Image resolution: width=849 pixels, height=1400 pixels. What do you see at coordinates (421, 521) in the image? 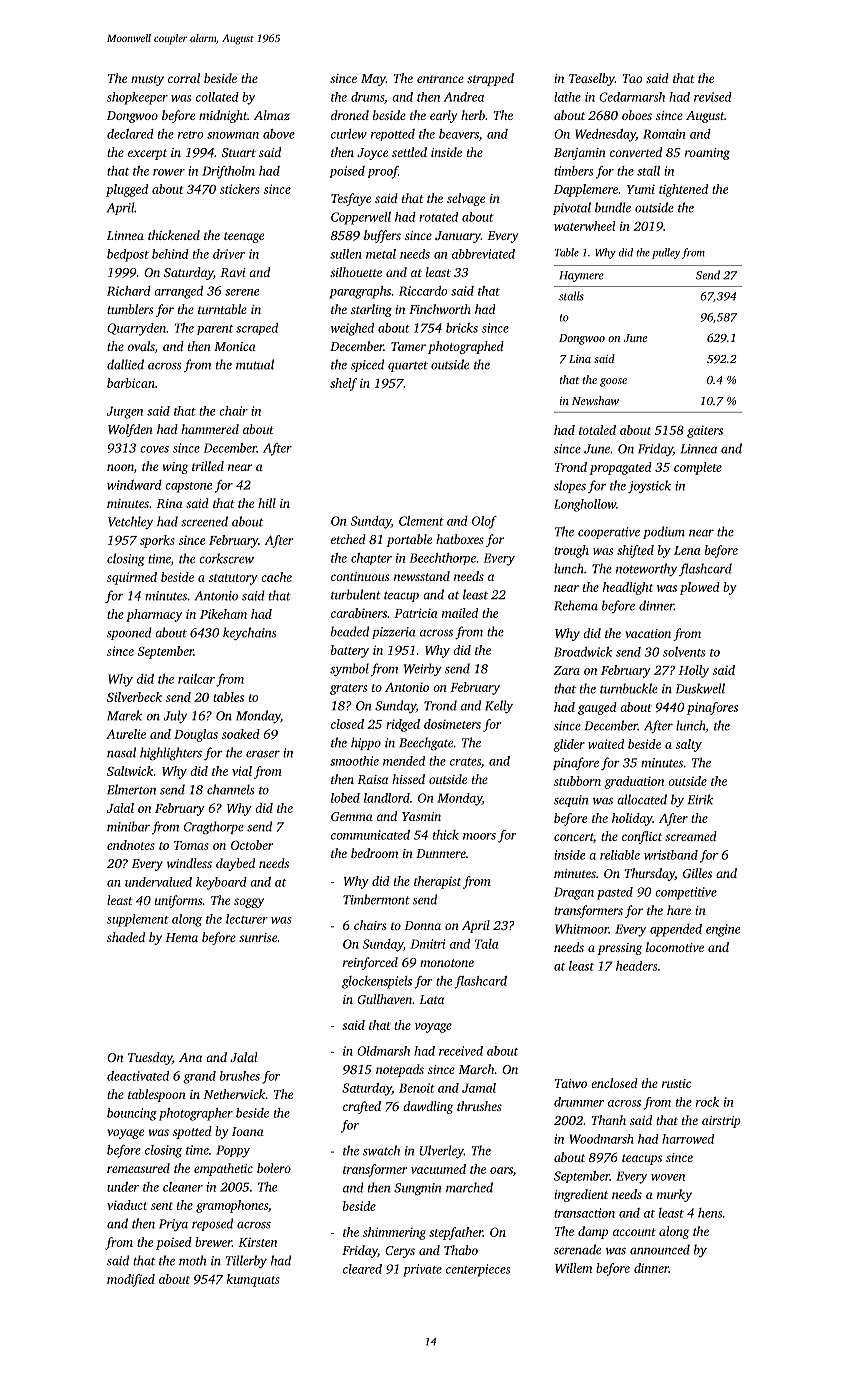
I see `Clement` at bounding box center [421, 521].
